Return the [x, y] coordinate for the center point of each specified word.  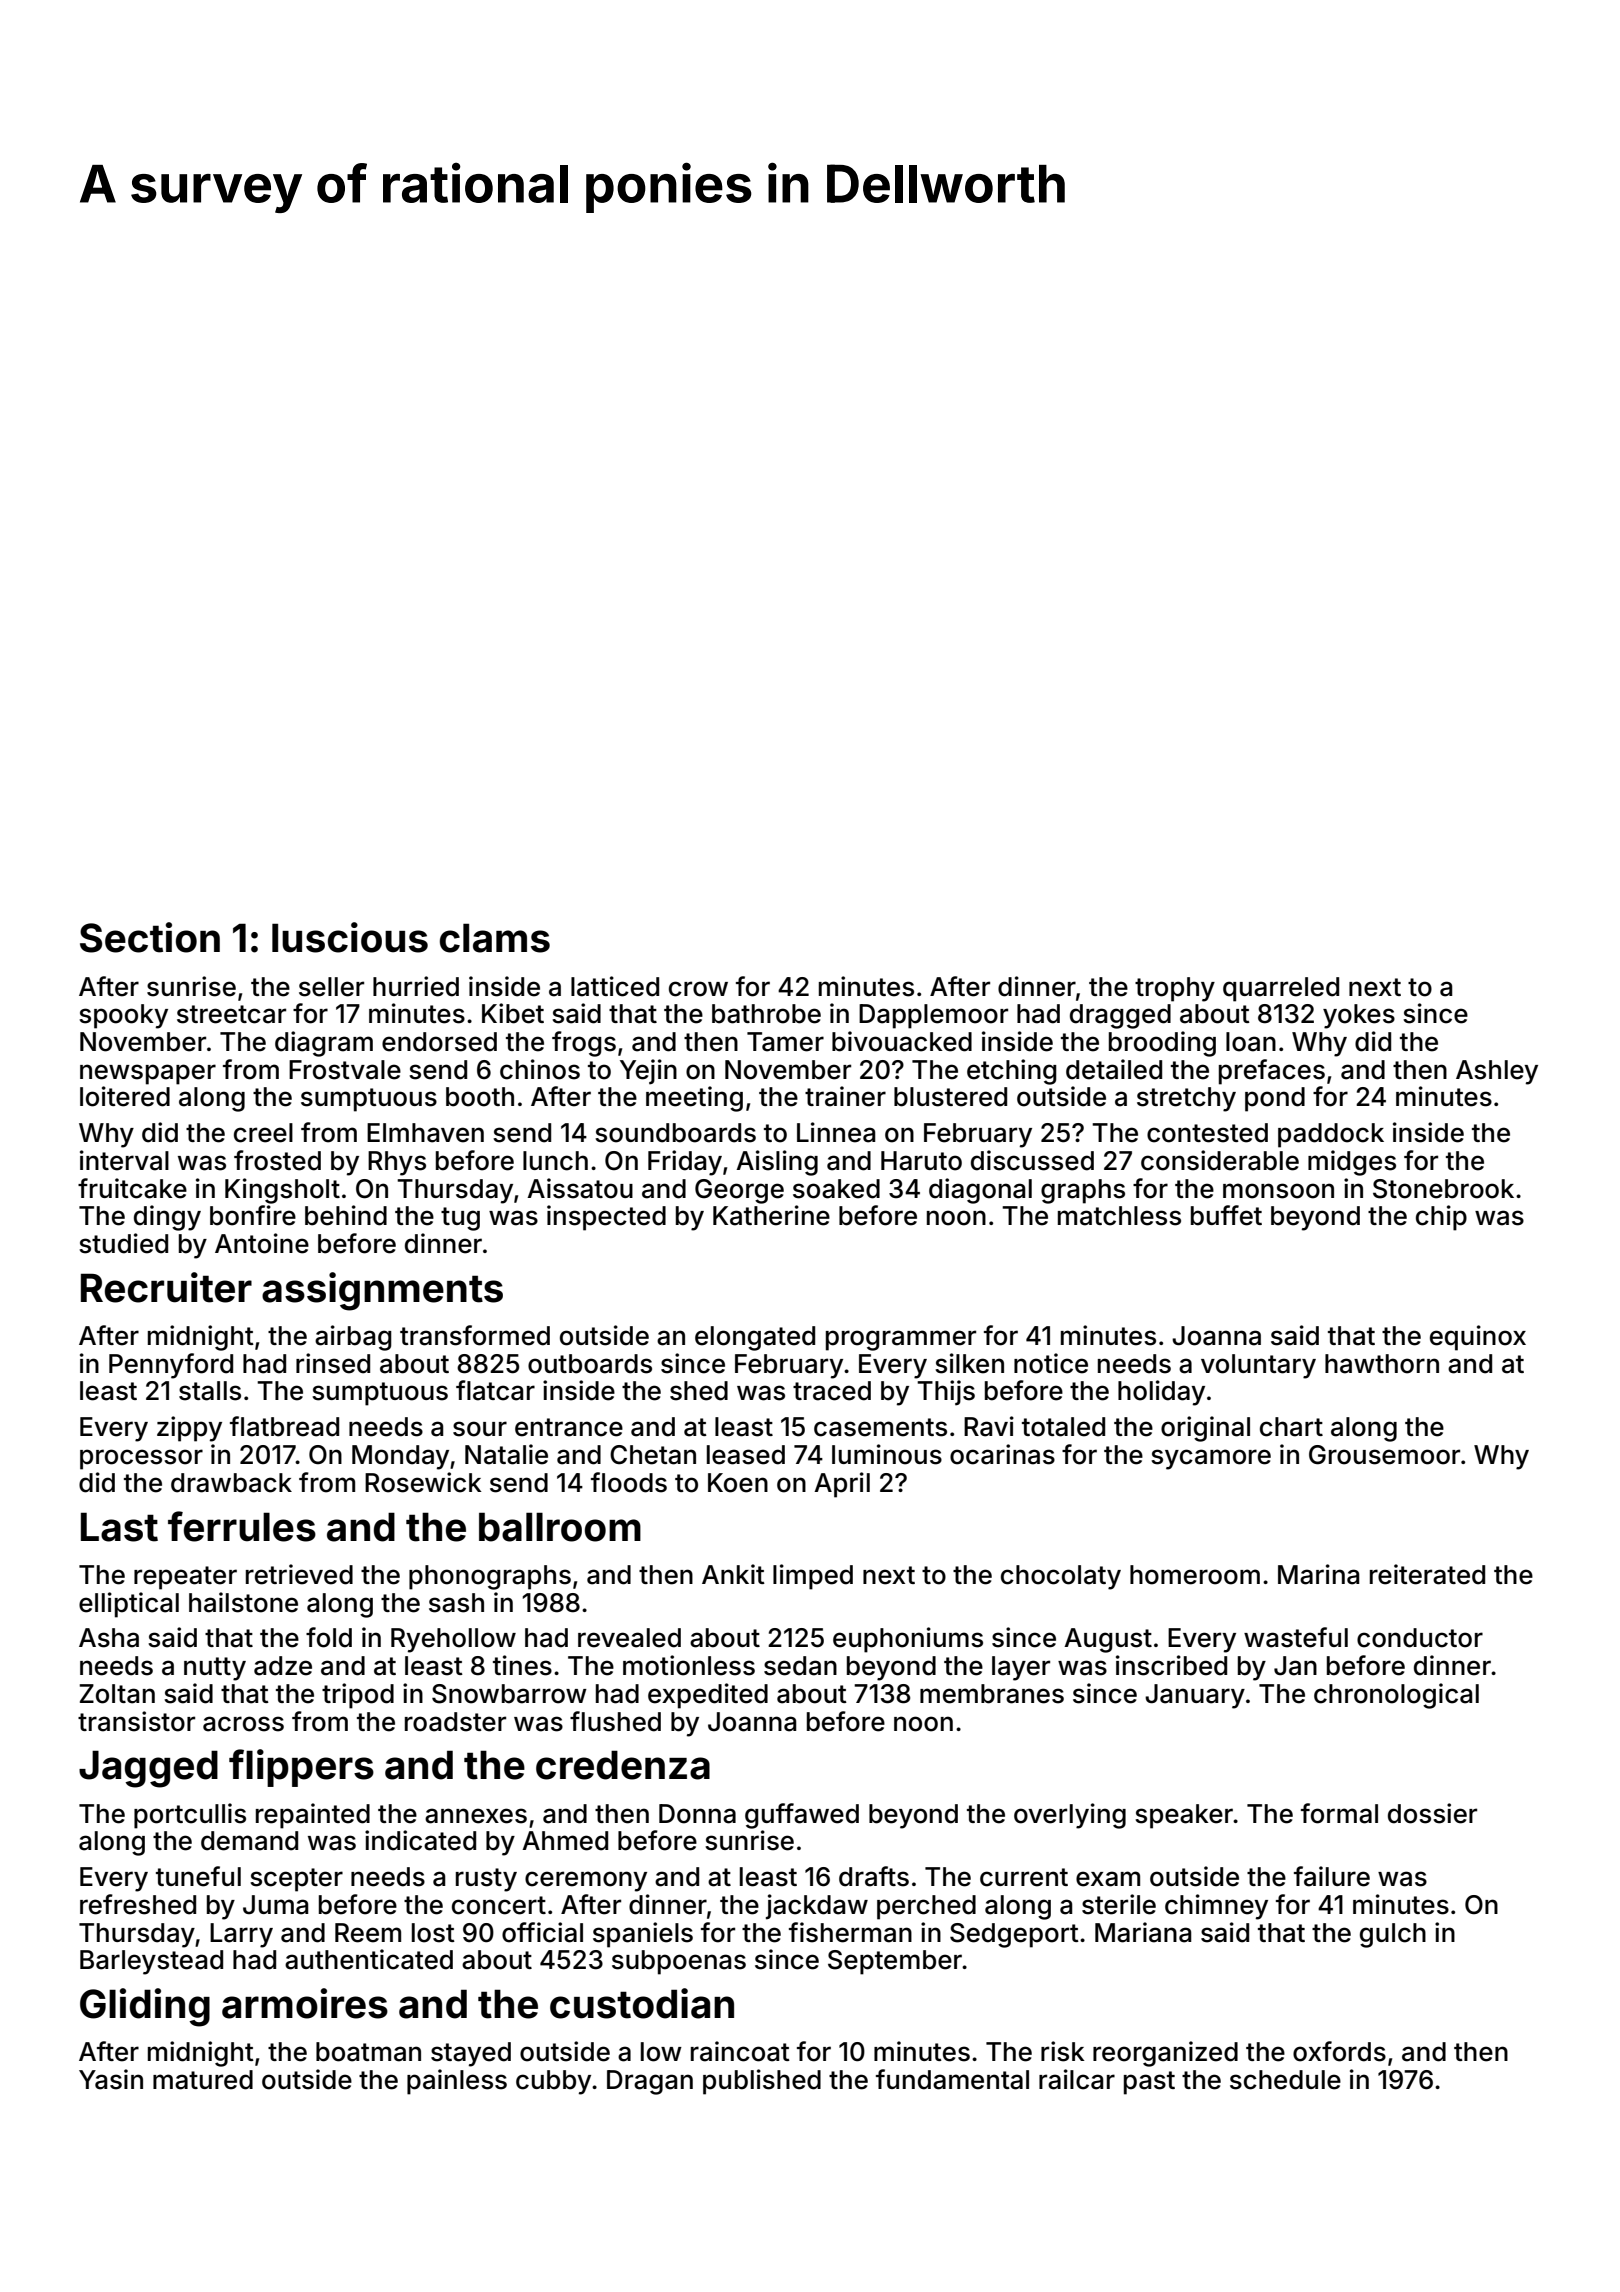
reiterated [1427, 1574]
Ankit [733, 1574]
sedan [800, 1666]
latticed [615, 986]
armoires [305, 2003]
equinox [1478, 1338]
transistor [136, 1721]
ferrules [242, 1526]
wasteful [1296, 1637]
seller [331, 987]
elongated [755, 1338]
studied [123, 1243]
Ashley [1497, 1072]
